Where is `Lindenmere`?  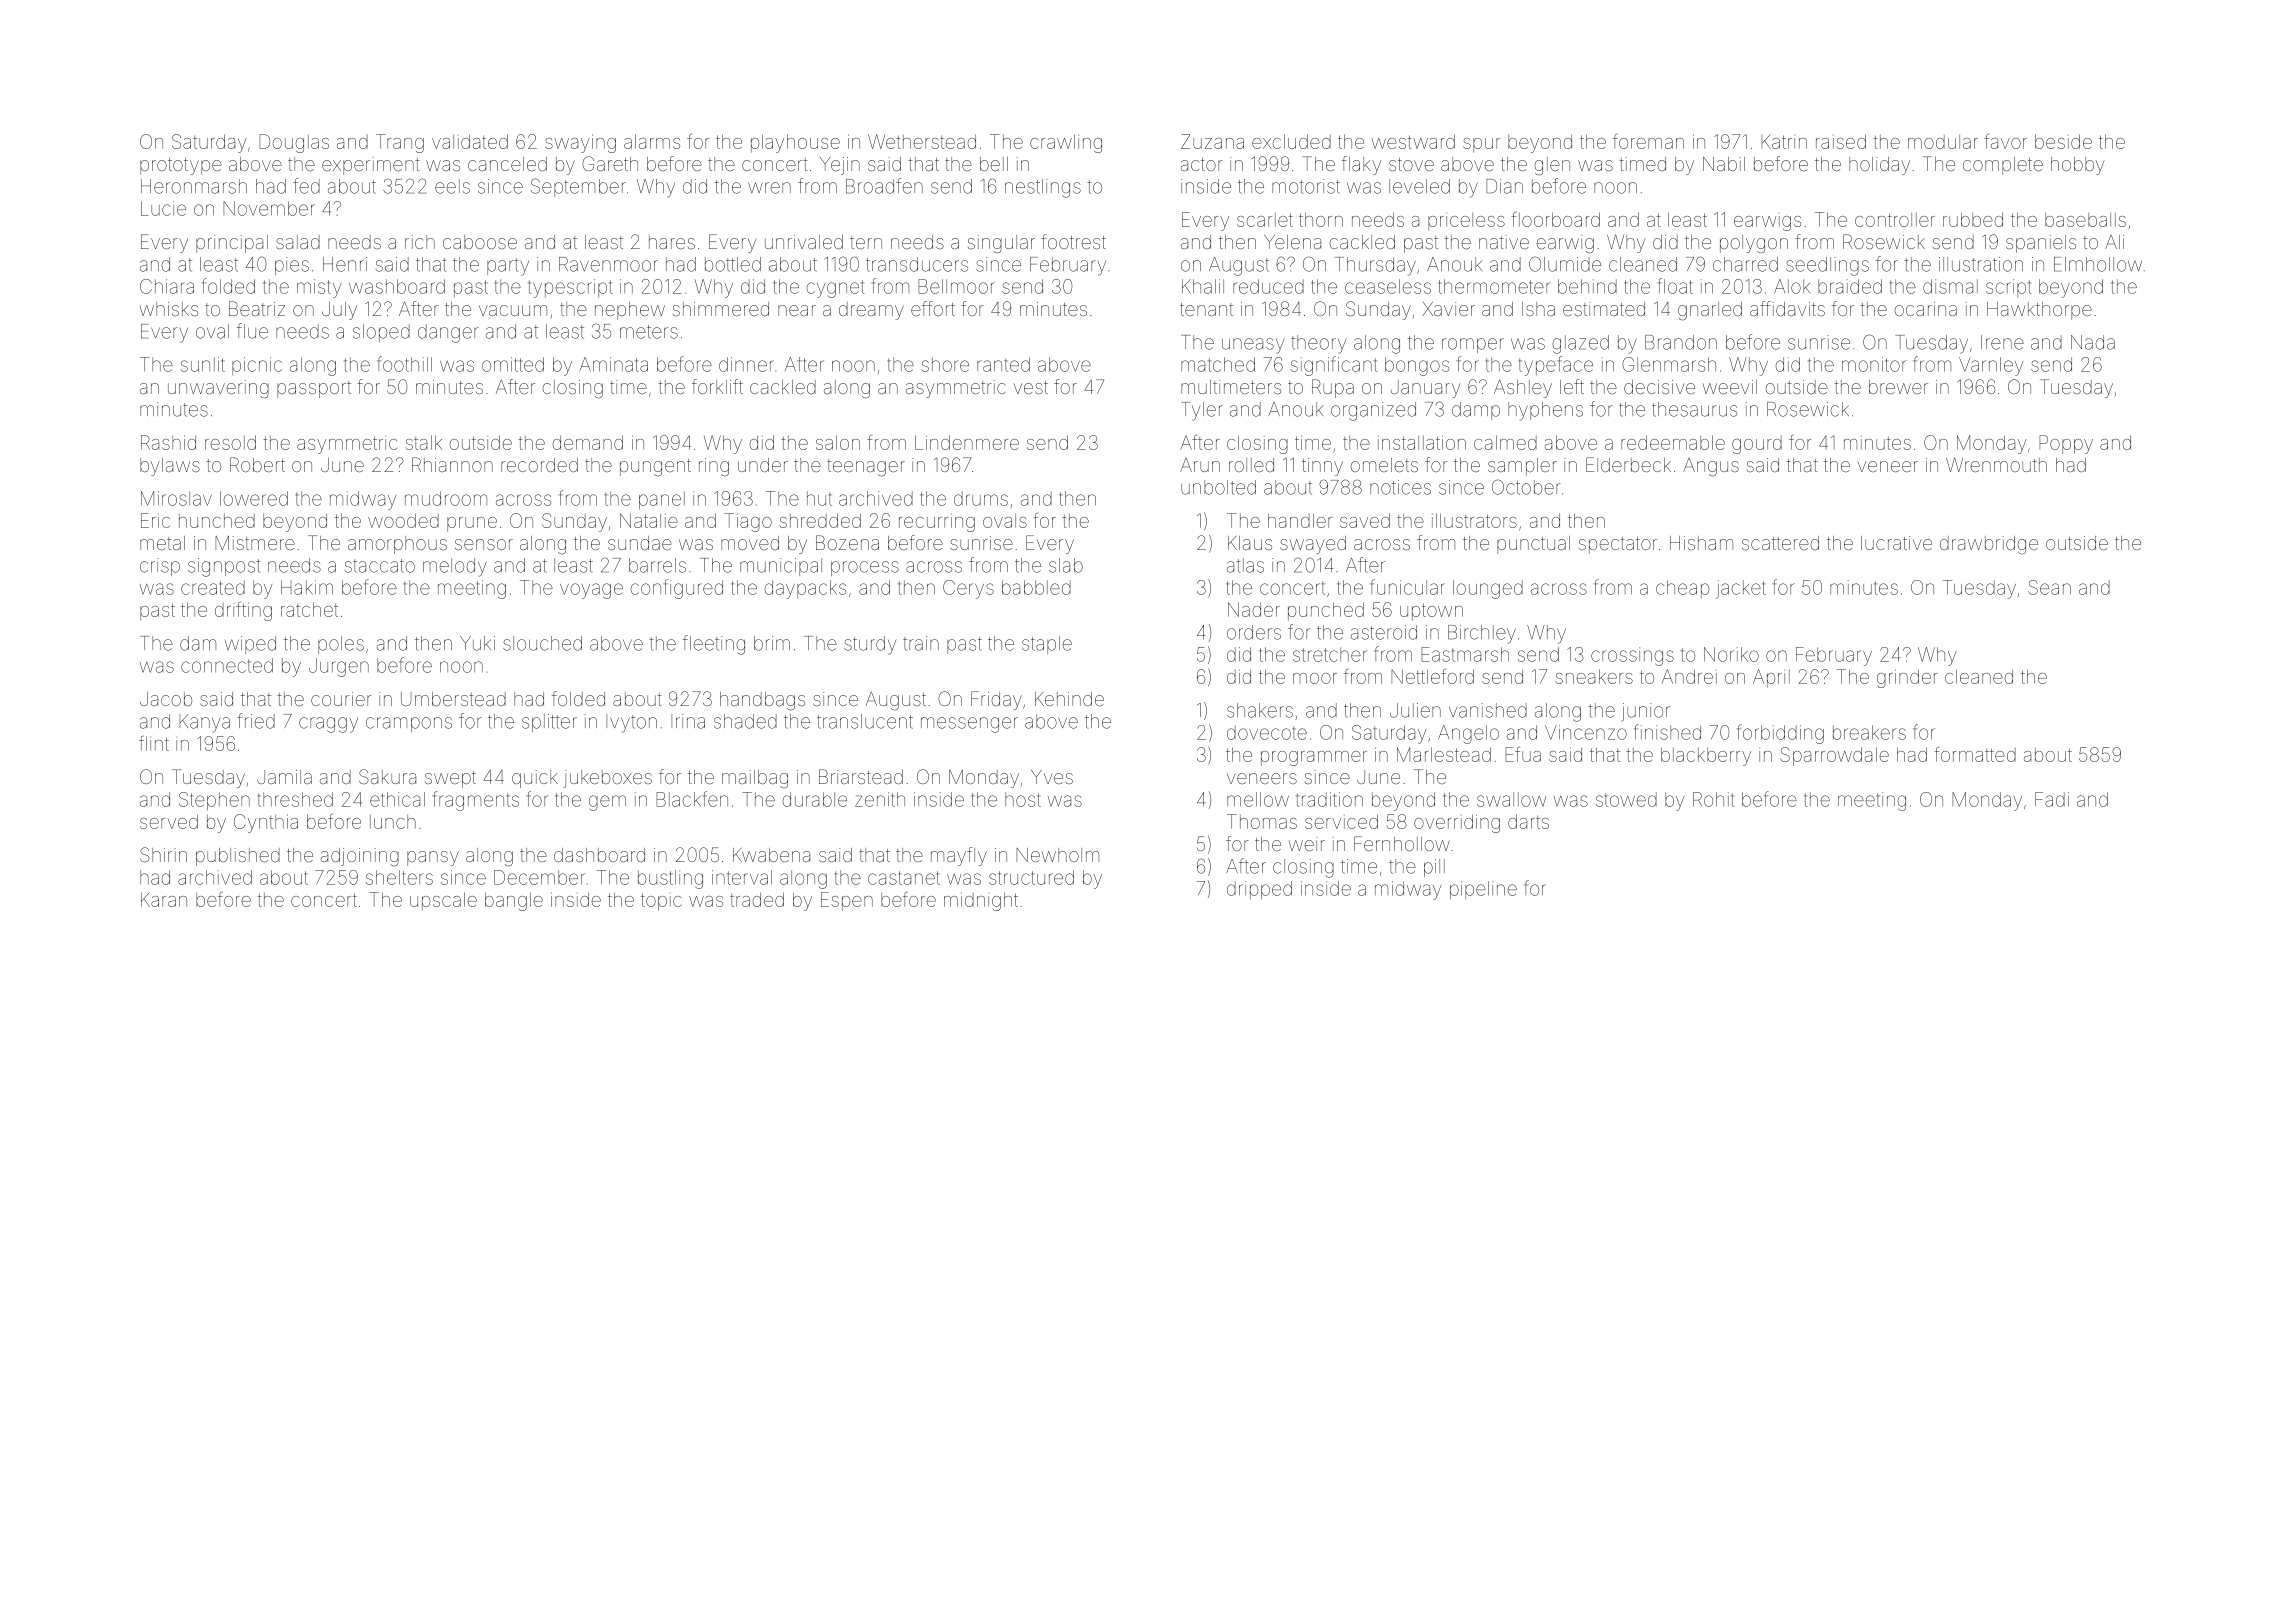
Lindenmere is located at coordinates (967, 442).
